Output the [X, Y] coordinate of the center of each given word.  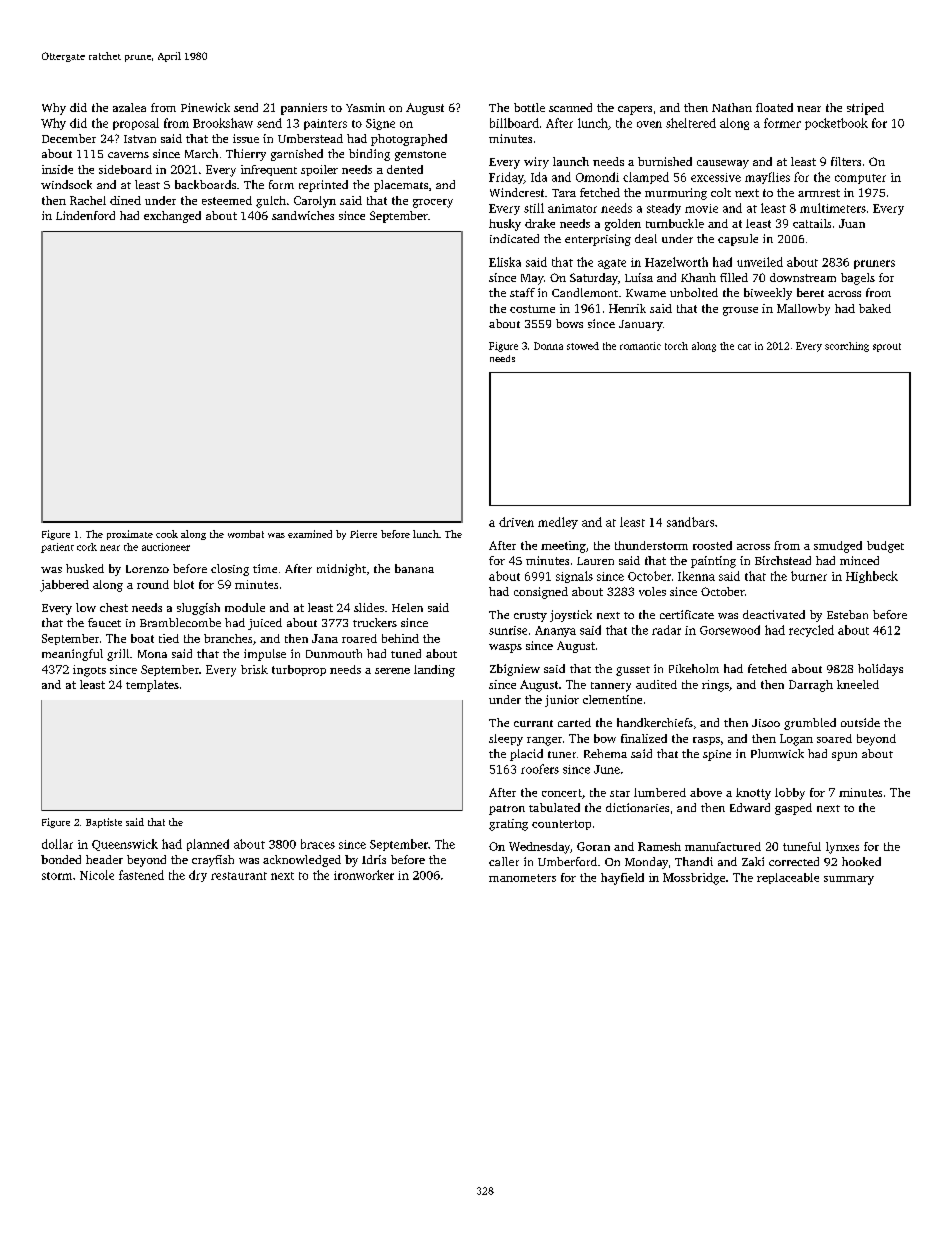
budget [885, 547]
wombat [246, 534]
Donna [548, 346]
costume [532, 309]
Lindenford [85, 215]
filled [734, 277]
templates [152, 686]
